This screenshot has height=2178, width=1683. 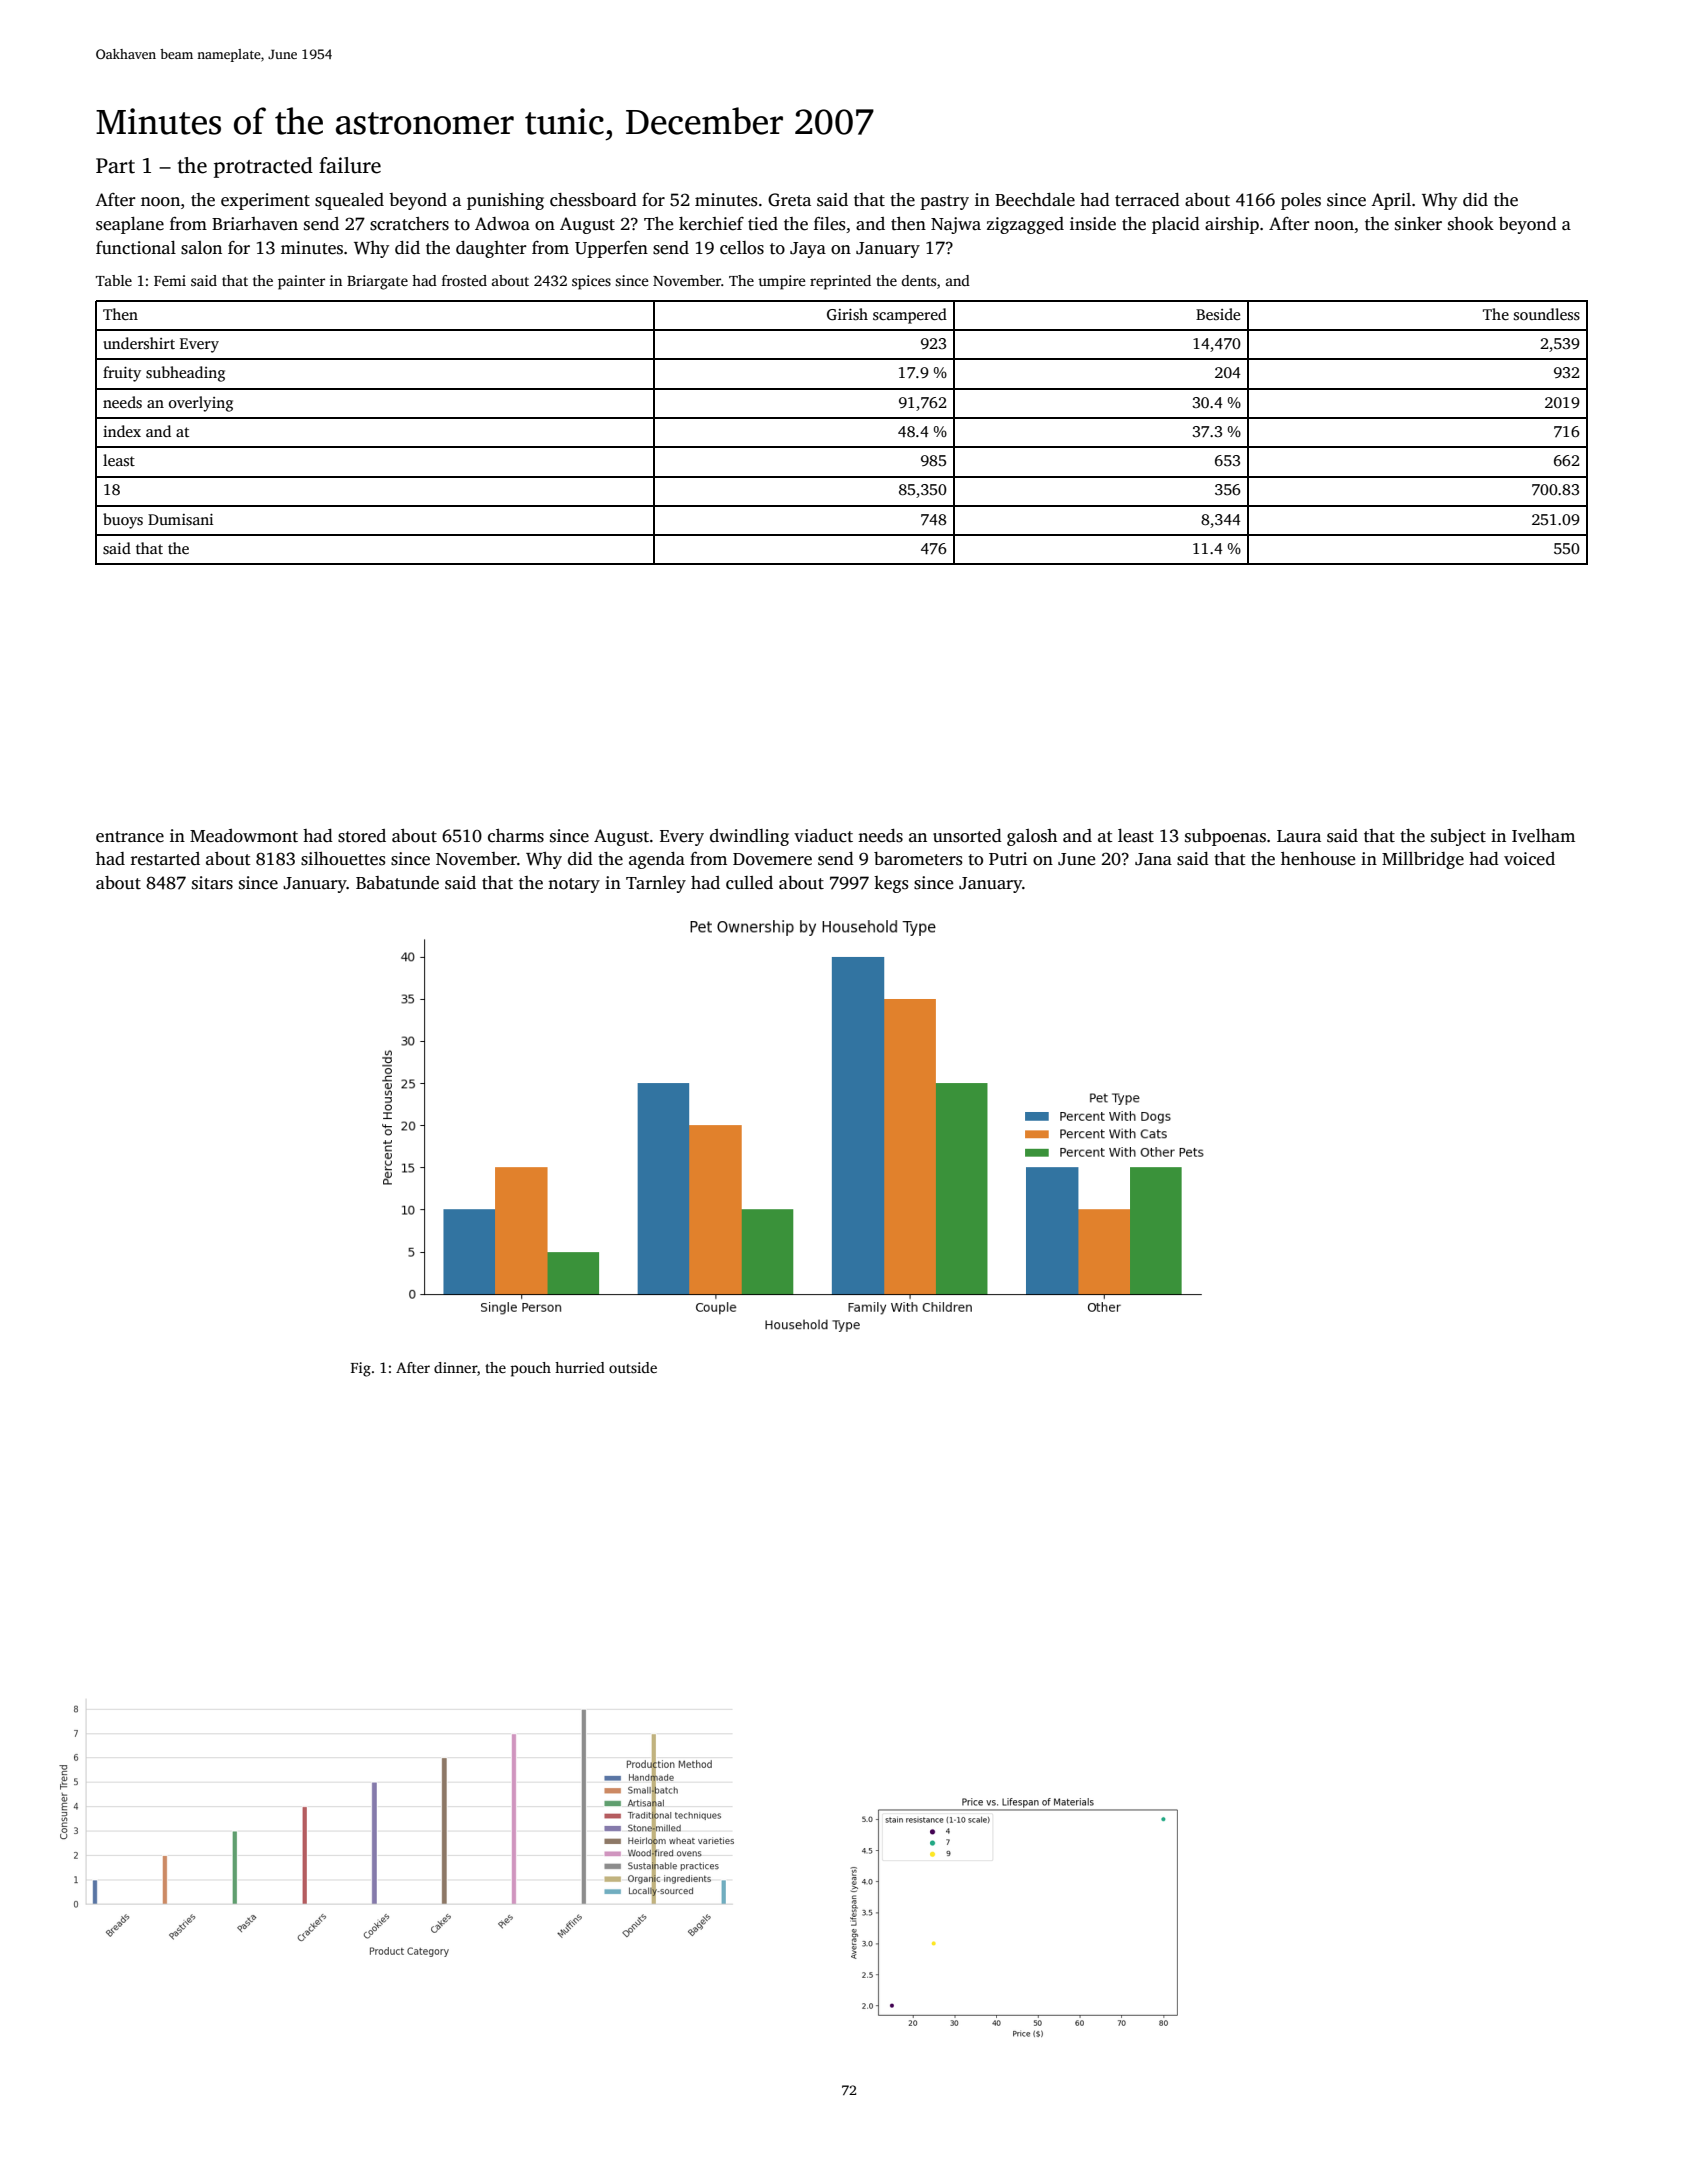 What do you see at coordinates (749, 883) in the screenshot?
I see `culled` at bounding box center [749, 883].
